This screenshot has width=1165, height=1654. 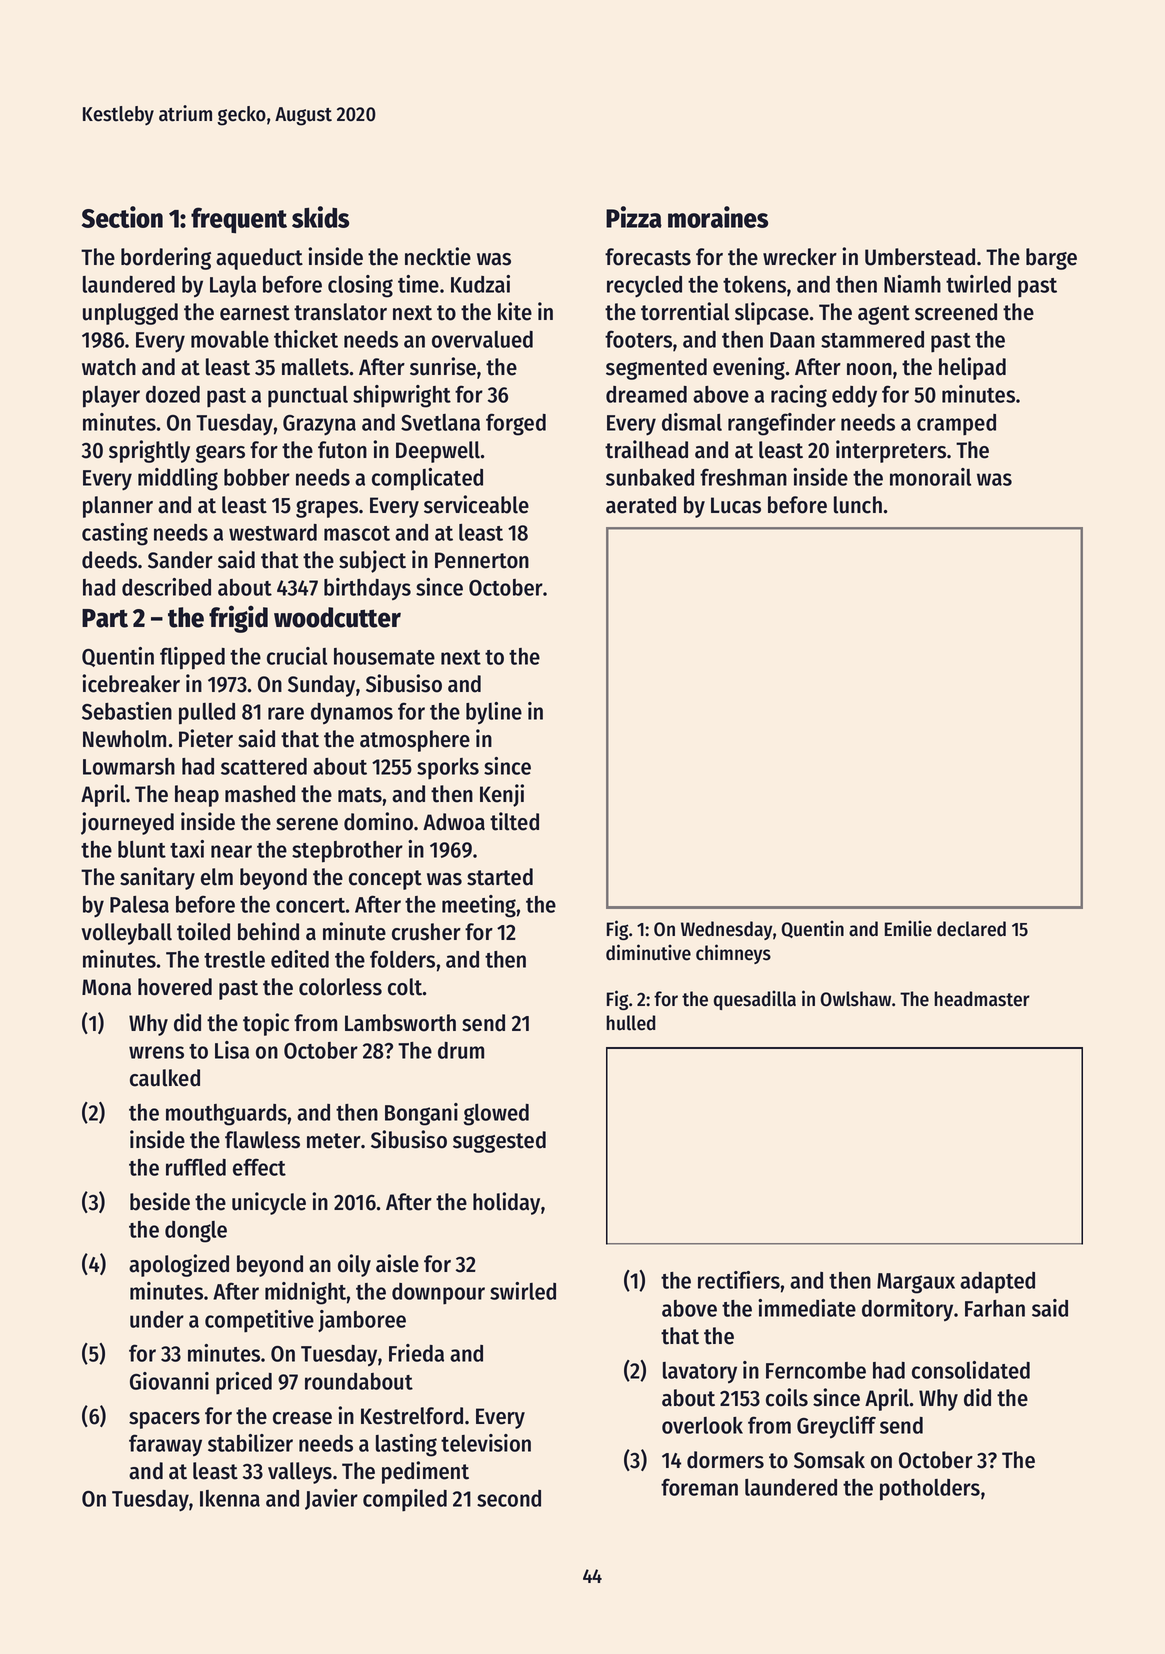 What do you see at coordinates (982, 999) in the screenshot?
I see `headmaster` at bounding box center [982, 999].
